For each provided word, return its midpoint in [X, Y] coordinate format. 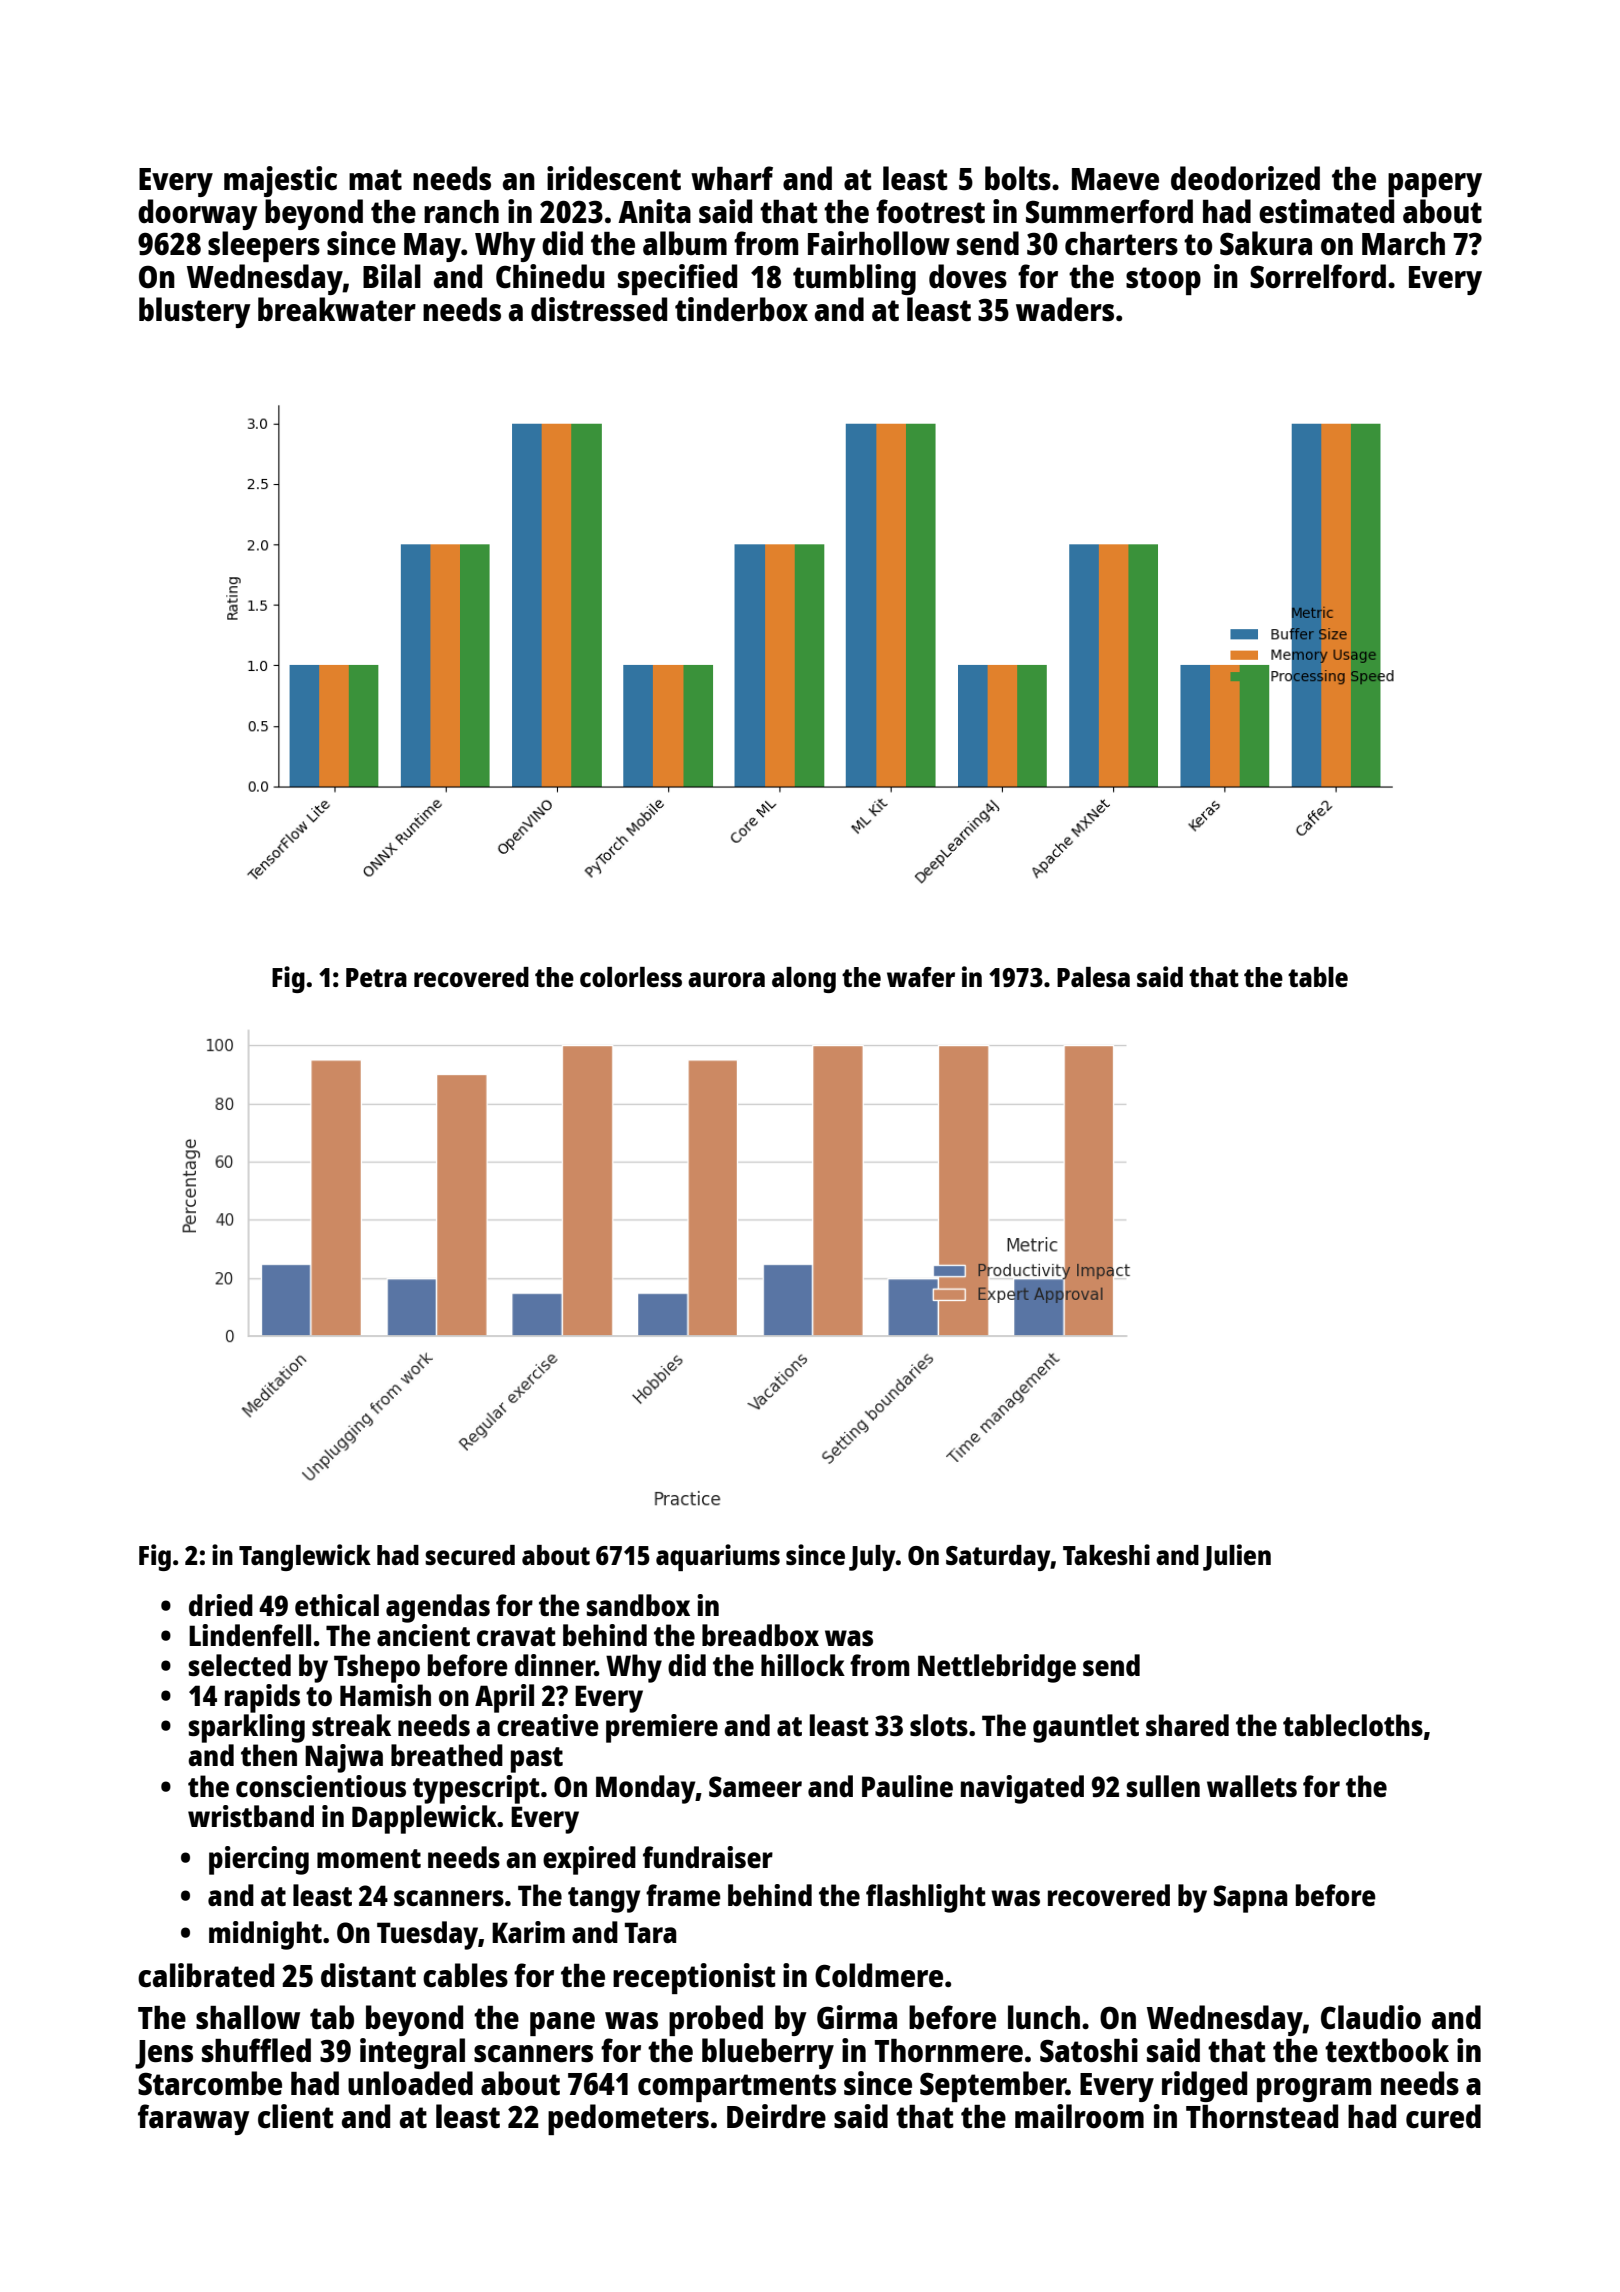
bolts [1018, 178]
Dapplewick [424, 1819]
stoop [1163, 281]
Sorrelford [1318, 276]
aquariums [718, 1557]
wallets [1252, 1786]
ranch [461, 211]
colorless [631, 977]
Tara [651, 1932]
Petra [376, 977]
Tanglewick [305, 1557]
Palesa [1093, 977]
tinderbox [741, 309]
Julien [1237, 1557]
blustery [195, 312]
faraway [194, 2119]
